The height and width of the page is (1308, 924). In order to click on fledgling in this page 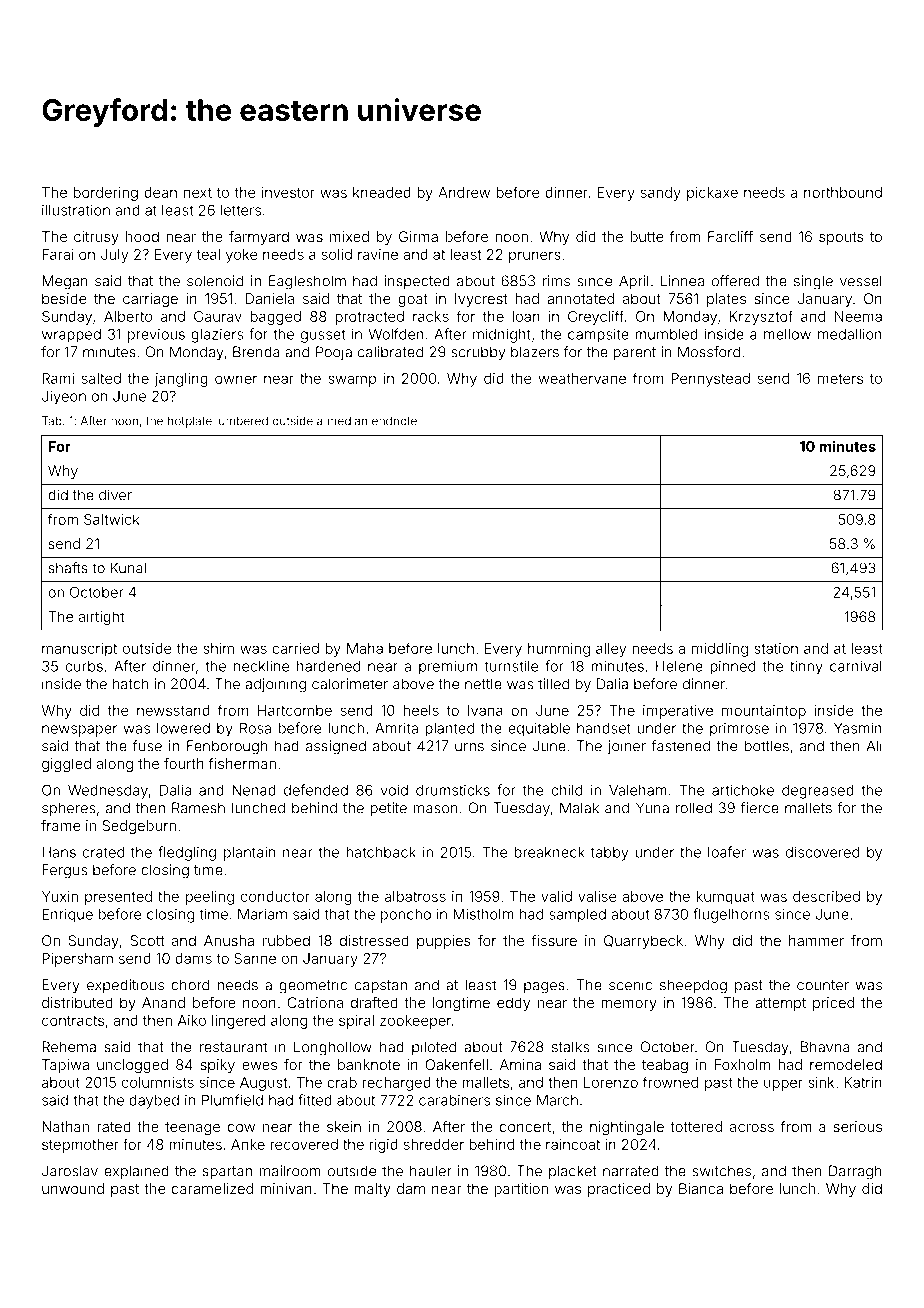, I will do `click(187, 853)`.
